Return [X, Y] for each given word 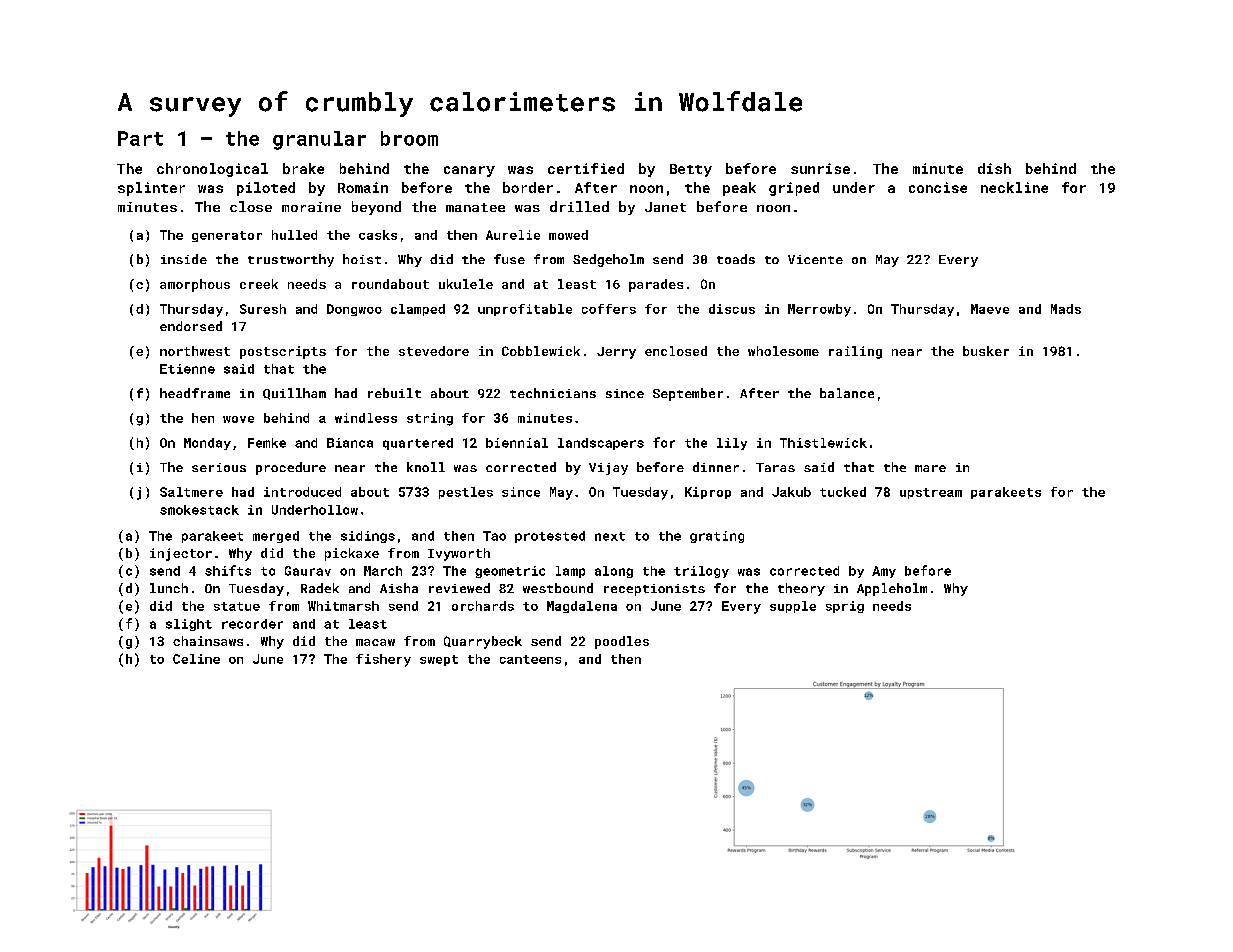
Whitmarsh [343, 606]
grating [717, 537]
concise [938, 187]
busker [986, 351]
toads [736, 259]
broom [409, 138]
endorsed [191, 326]
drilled [579, 206]
